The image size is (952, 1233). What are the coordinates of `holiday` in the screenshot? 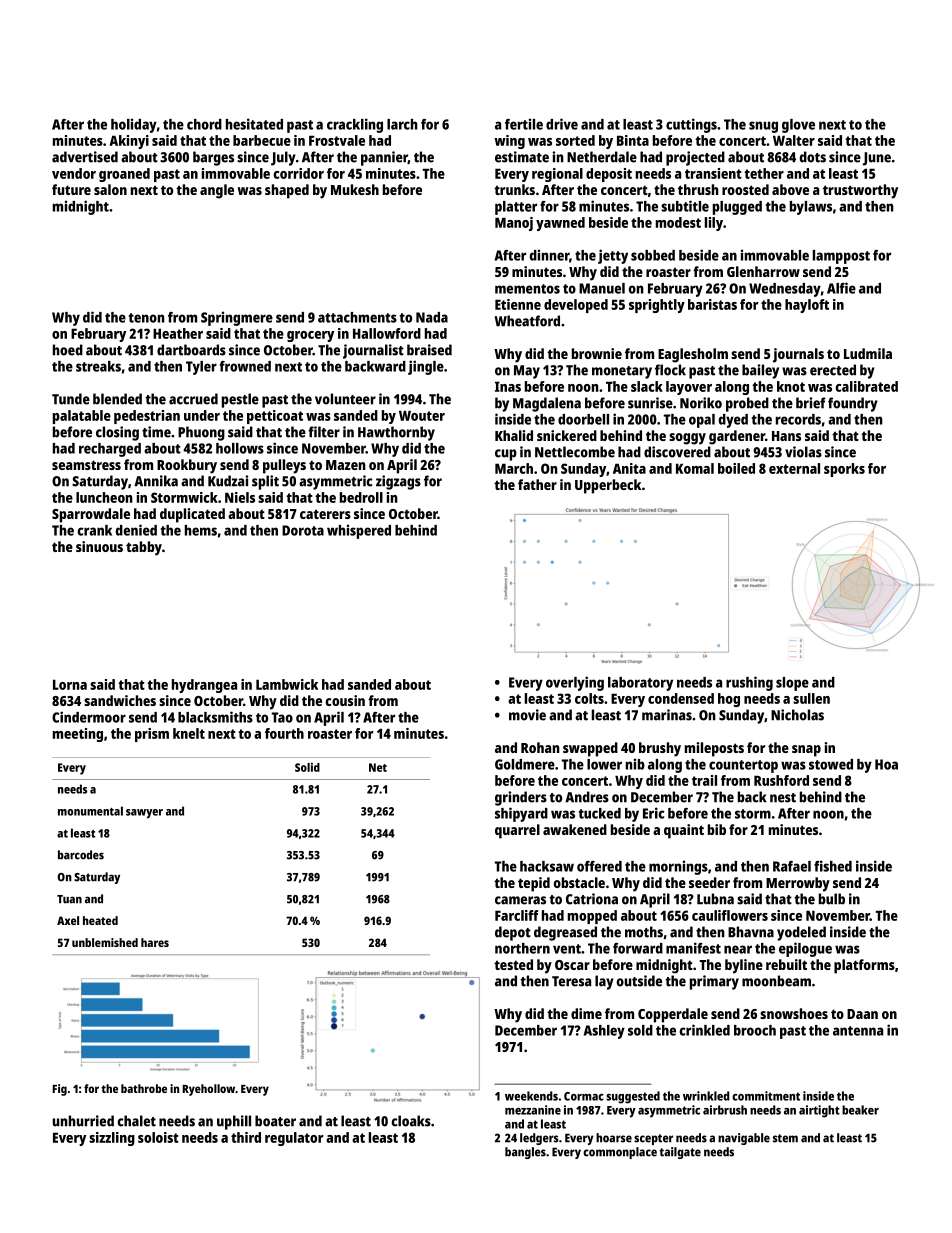 It's located at (134, 125).
